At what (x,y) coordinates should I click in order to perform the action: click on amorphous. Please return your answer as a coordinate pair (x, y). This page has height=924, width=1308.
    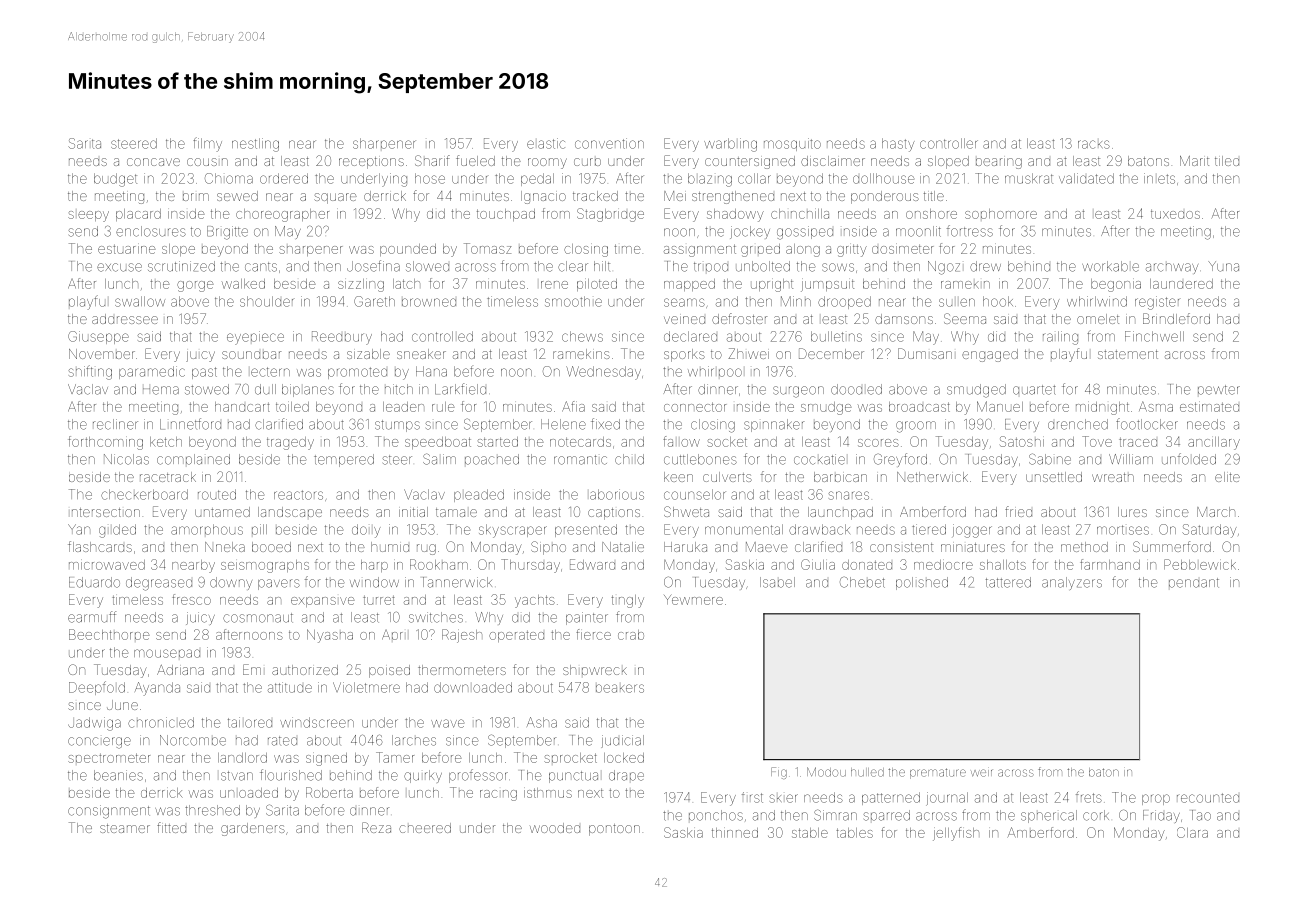
    Looking at the image, I should click on (207, 529).
